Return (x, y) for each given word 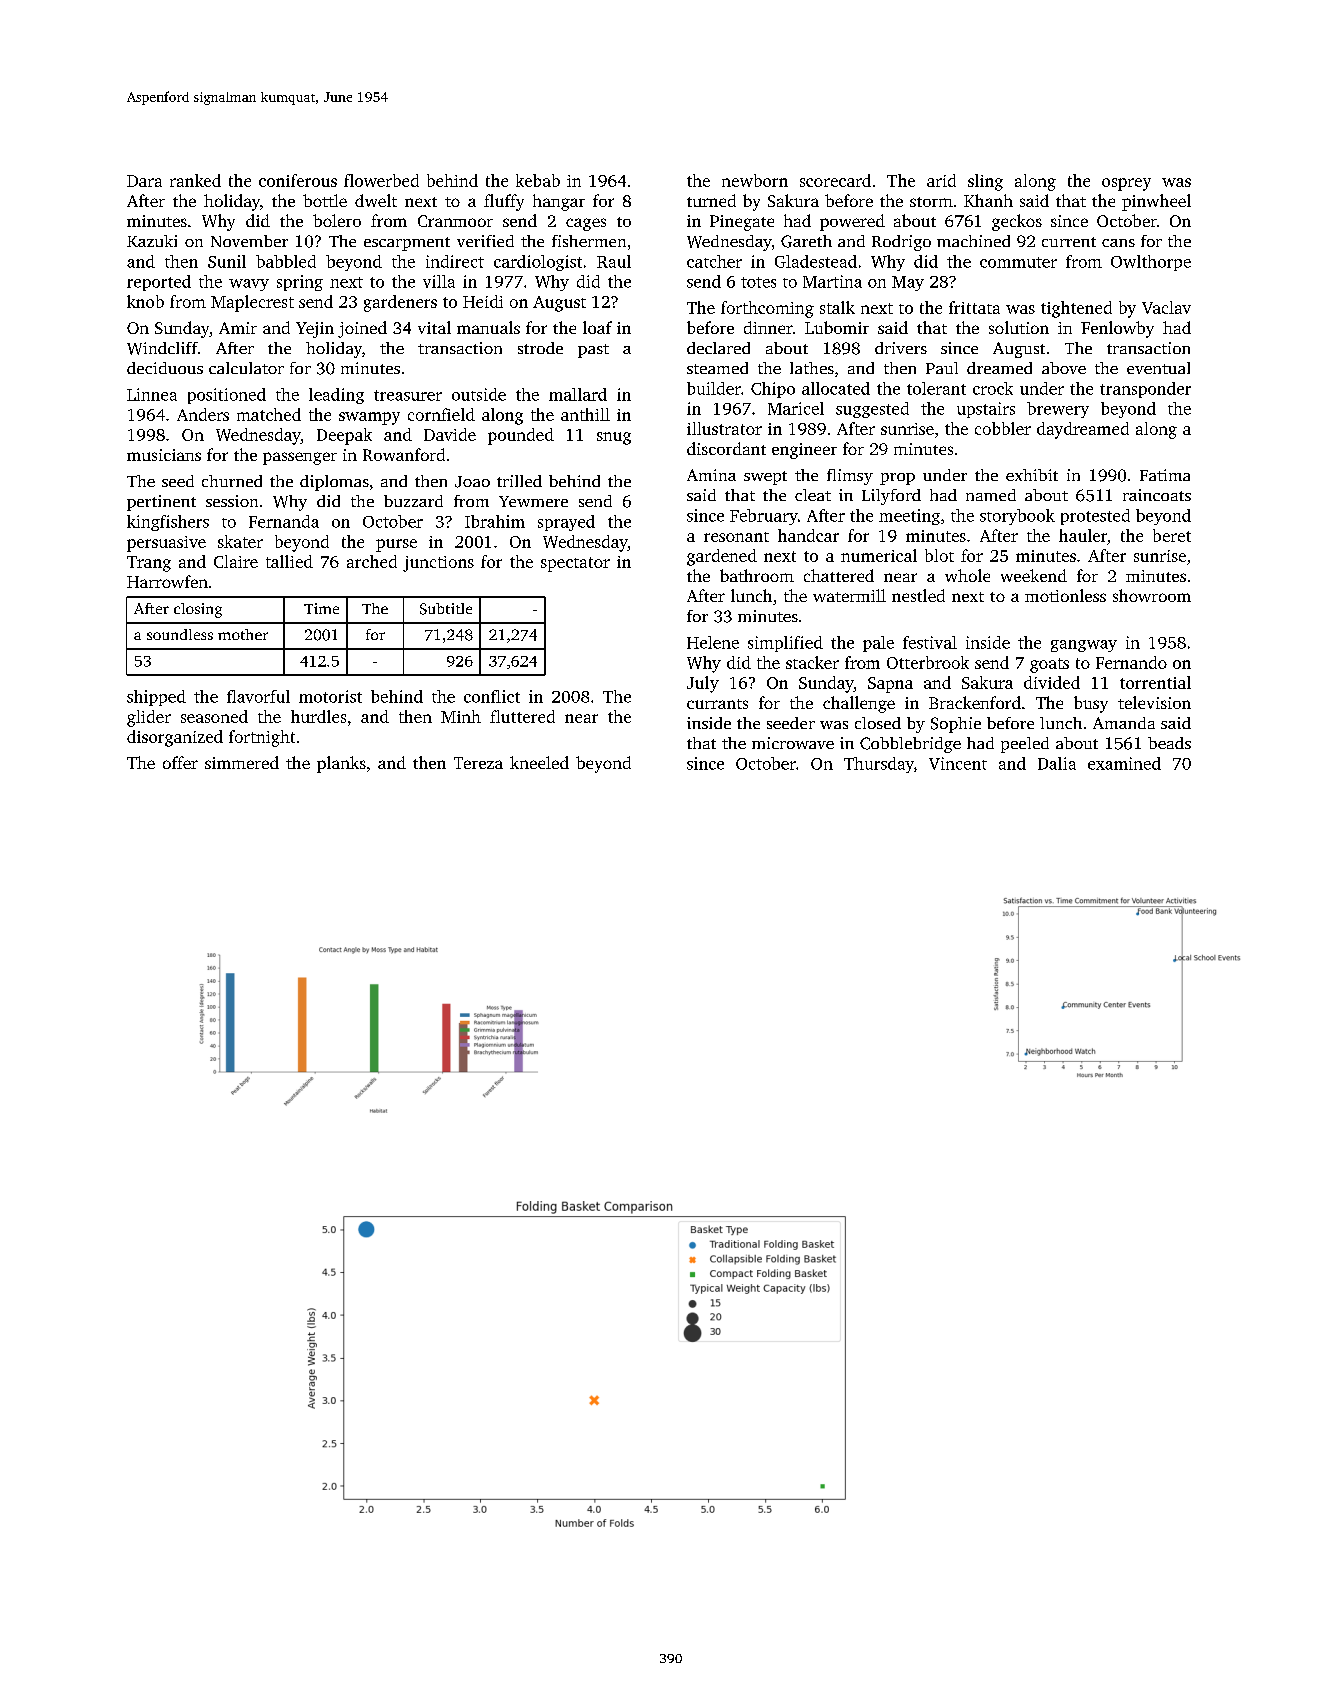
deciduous (165, 368)
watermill (849, 595)
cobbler (1003, 428)
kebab (538, 180)
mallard (578, 394)
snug (614, 438)
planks (341, 764)
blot (939, 555)
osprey (1126, 184)
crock (993, 388)
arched (372, 561)
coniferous (298, 180)
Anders (203, 414)
